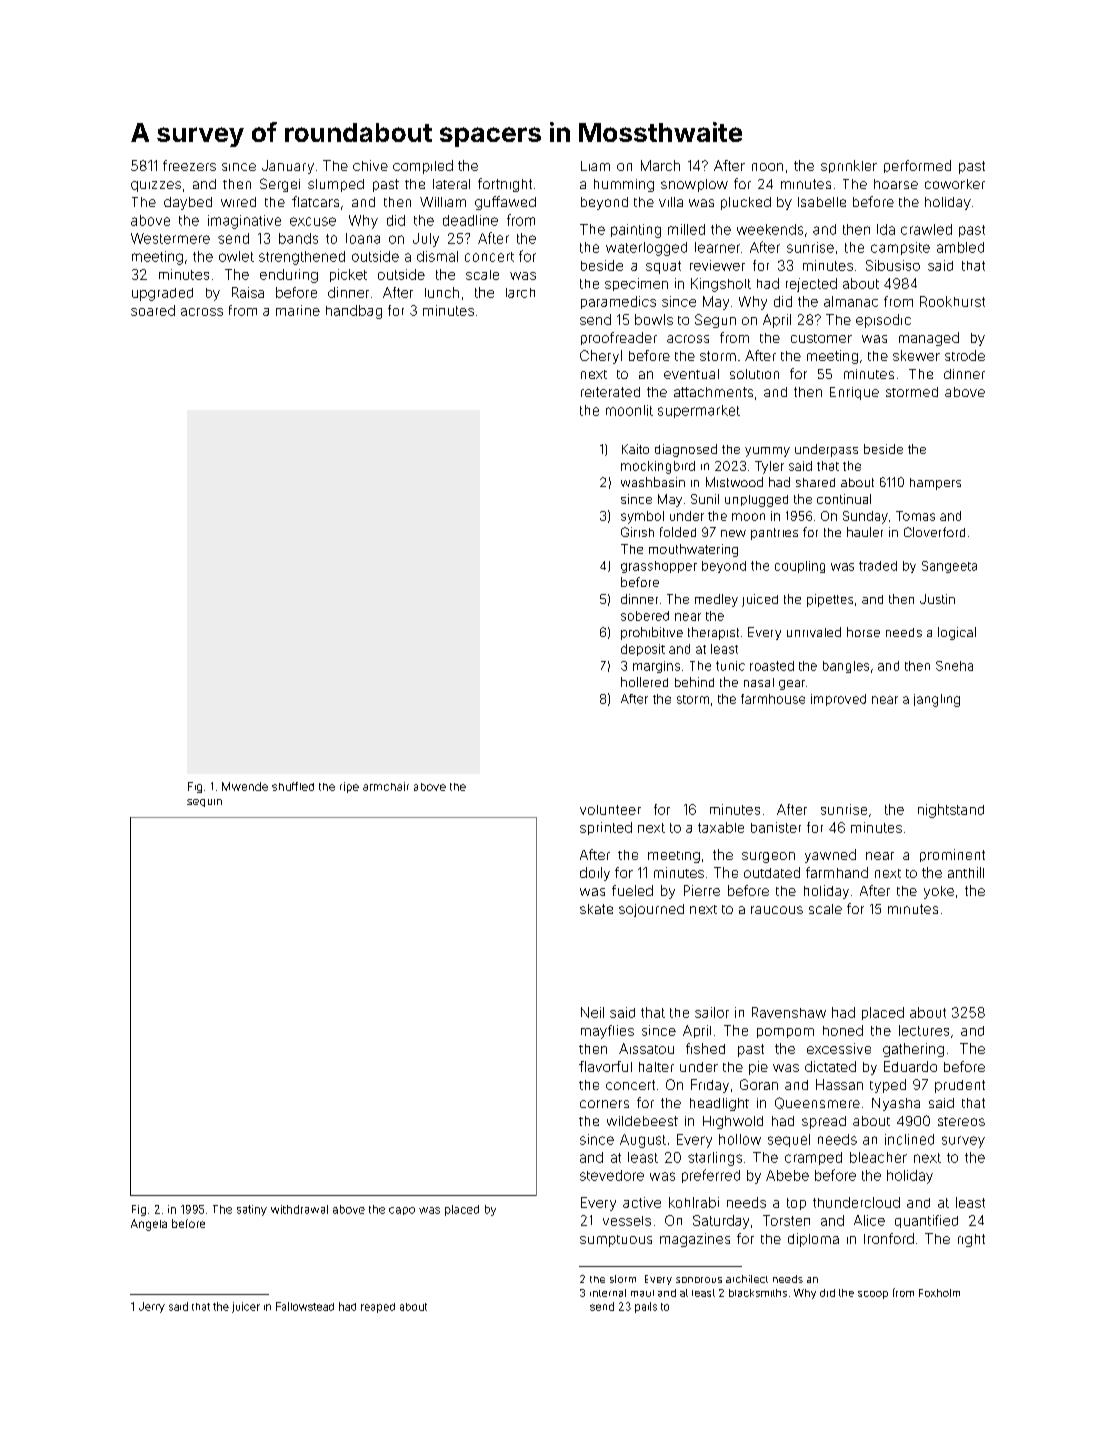 The width and height of the screenshot is (1116, 1445). I want to click on sprinkler, so click(849, 166).
